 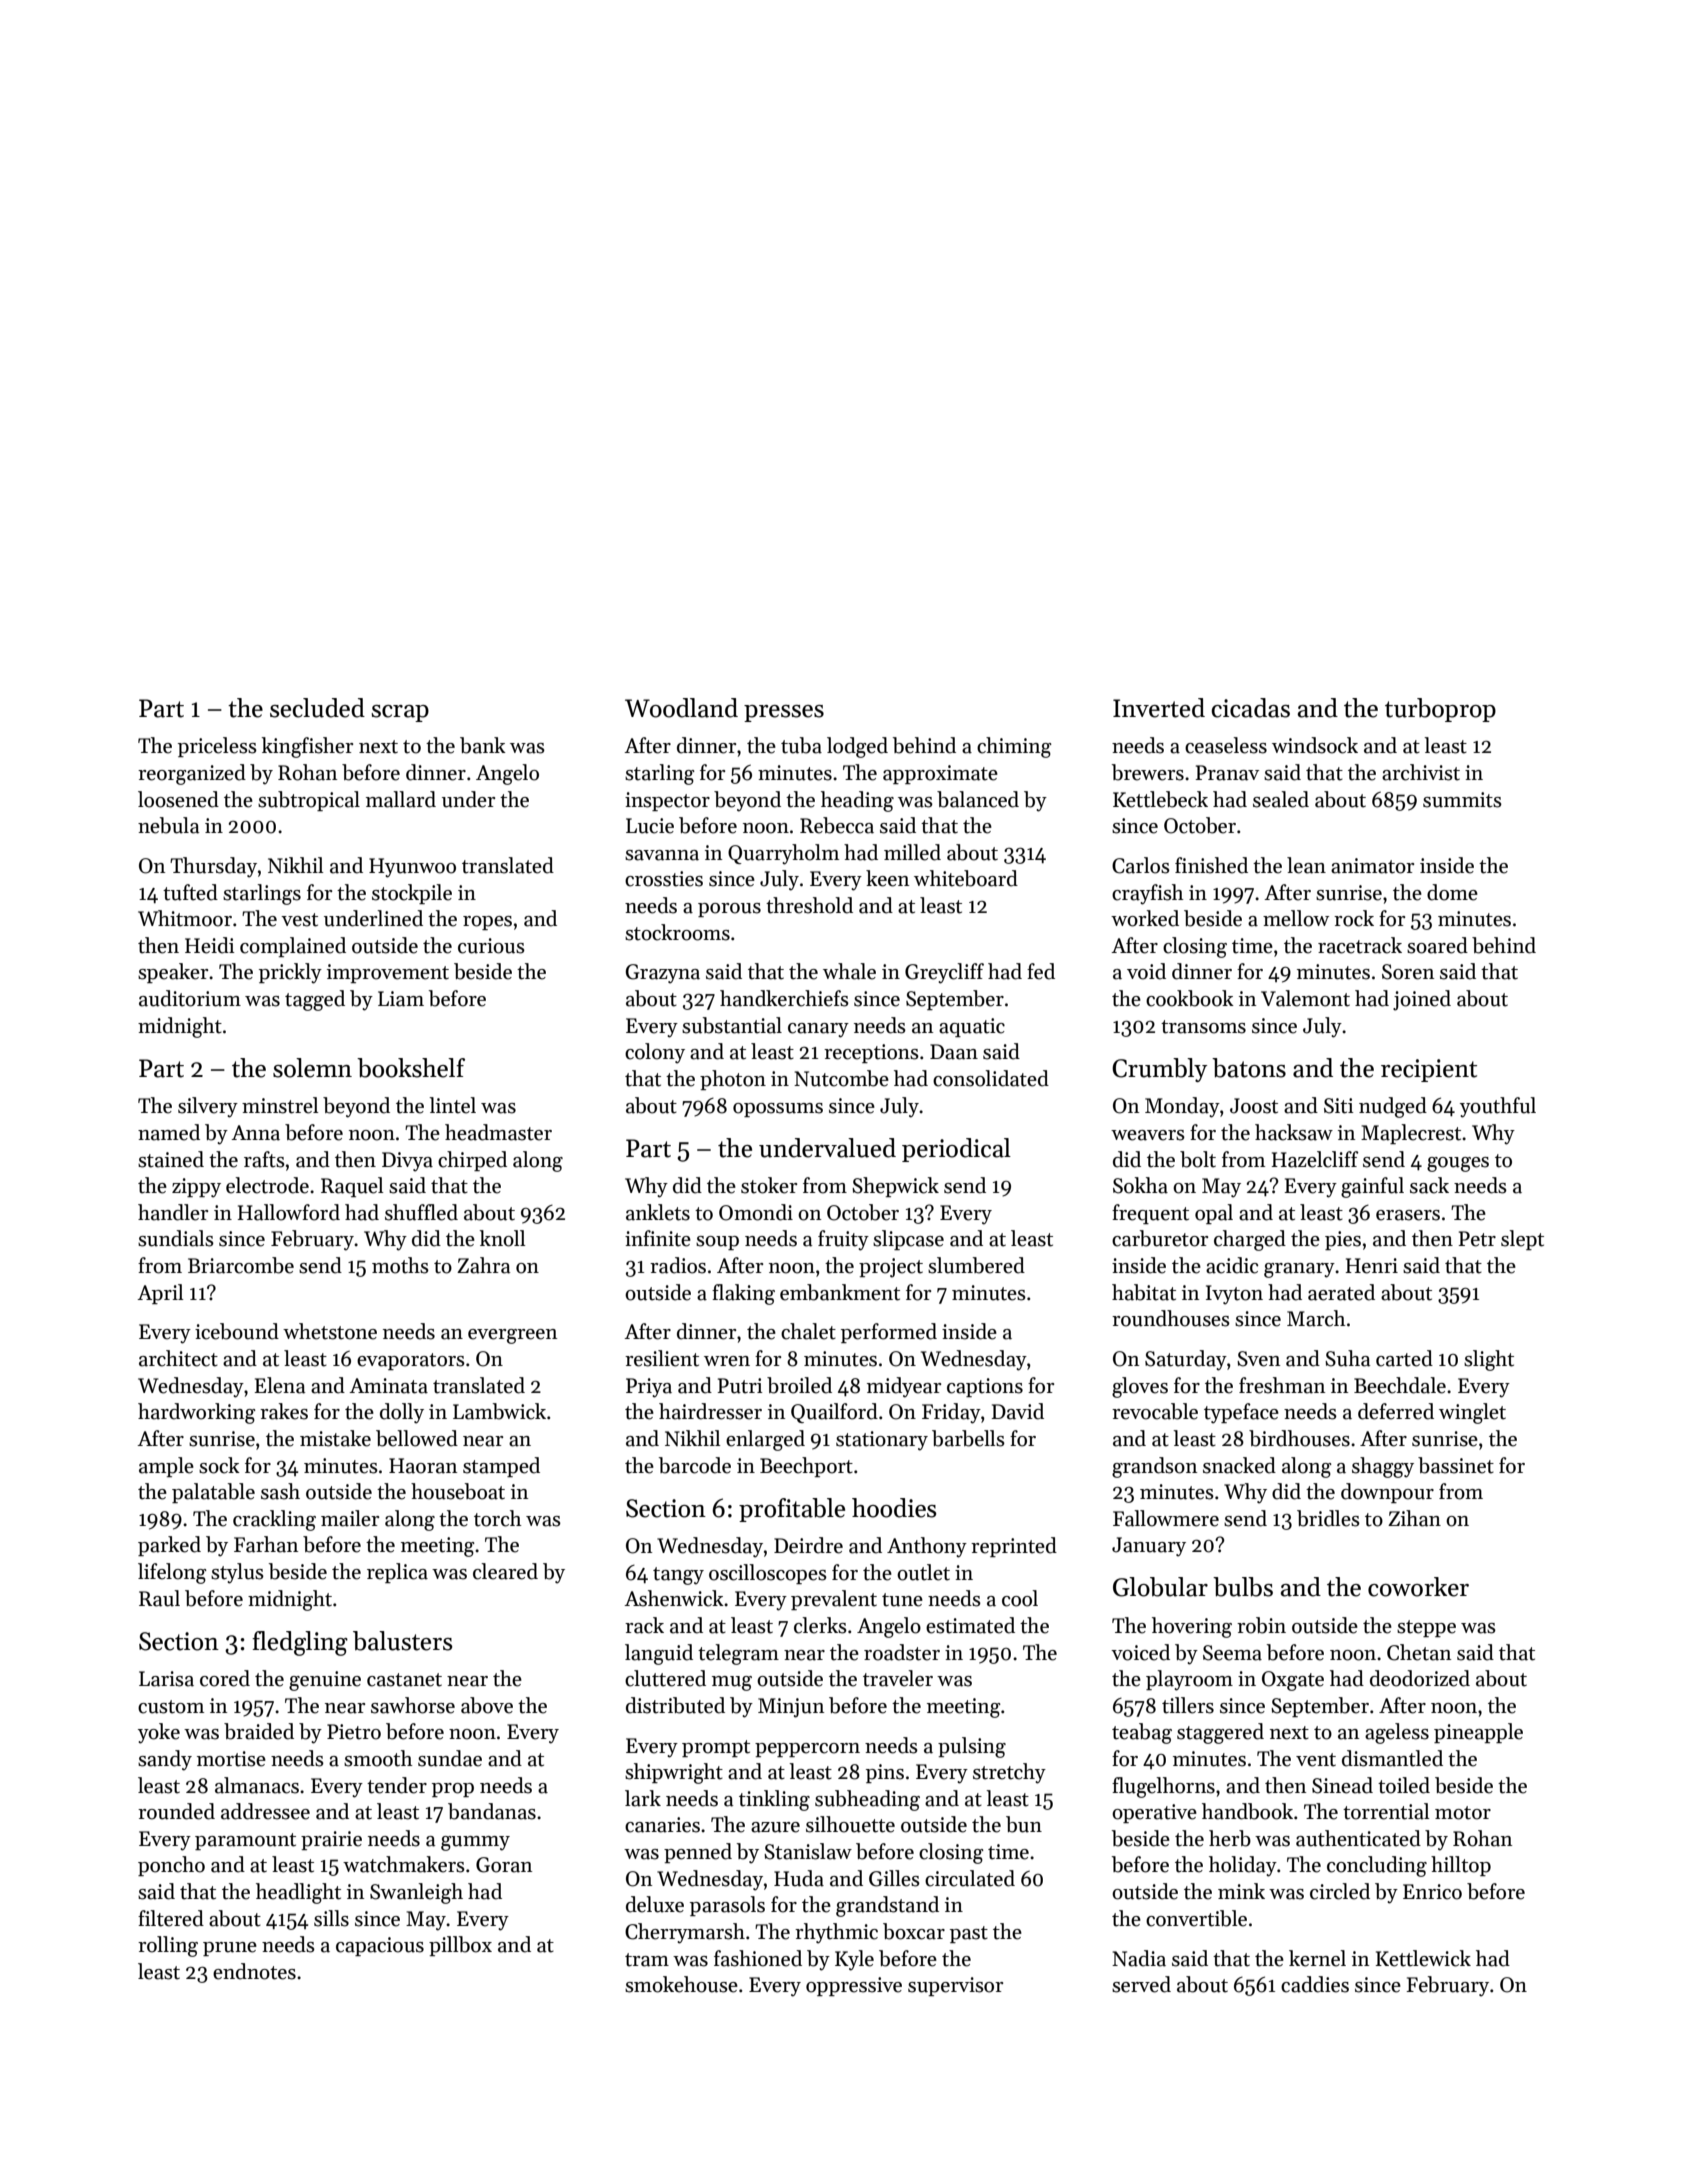 What do you see at coordinates (834, 1413) in the image?
I see `Quailford` at bounding box center [834, 1413].
